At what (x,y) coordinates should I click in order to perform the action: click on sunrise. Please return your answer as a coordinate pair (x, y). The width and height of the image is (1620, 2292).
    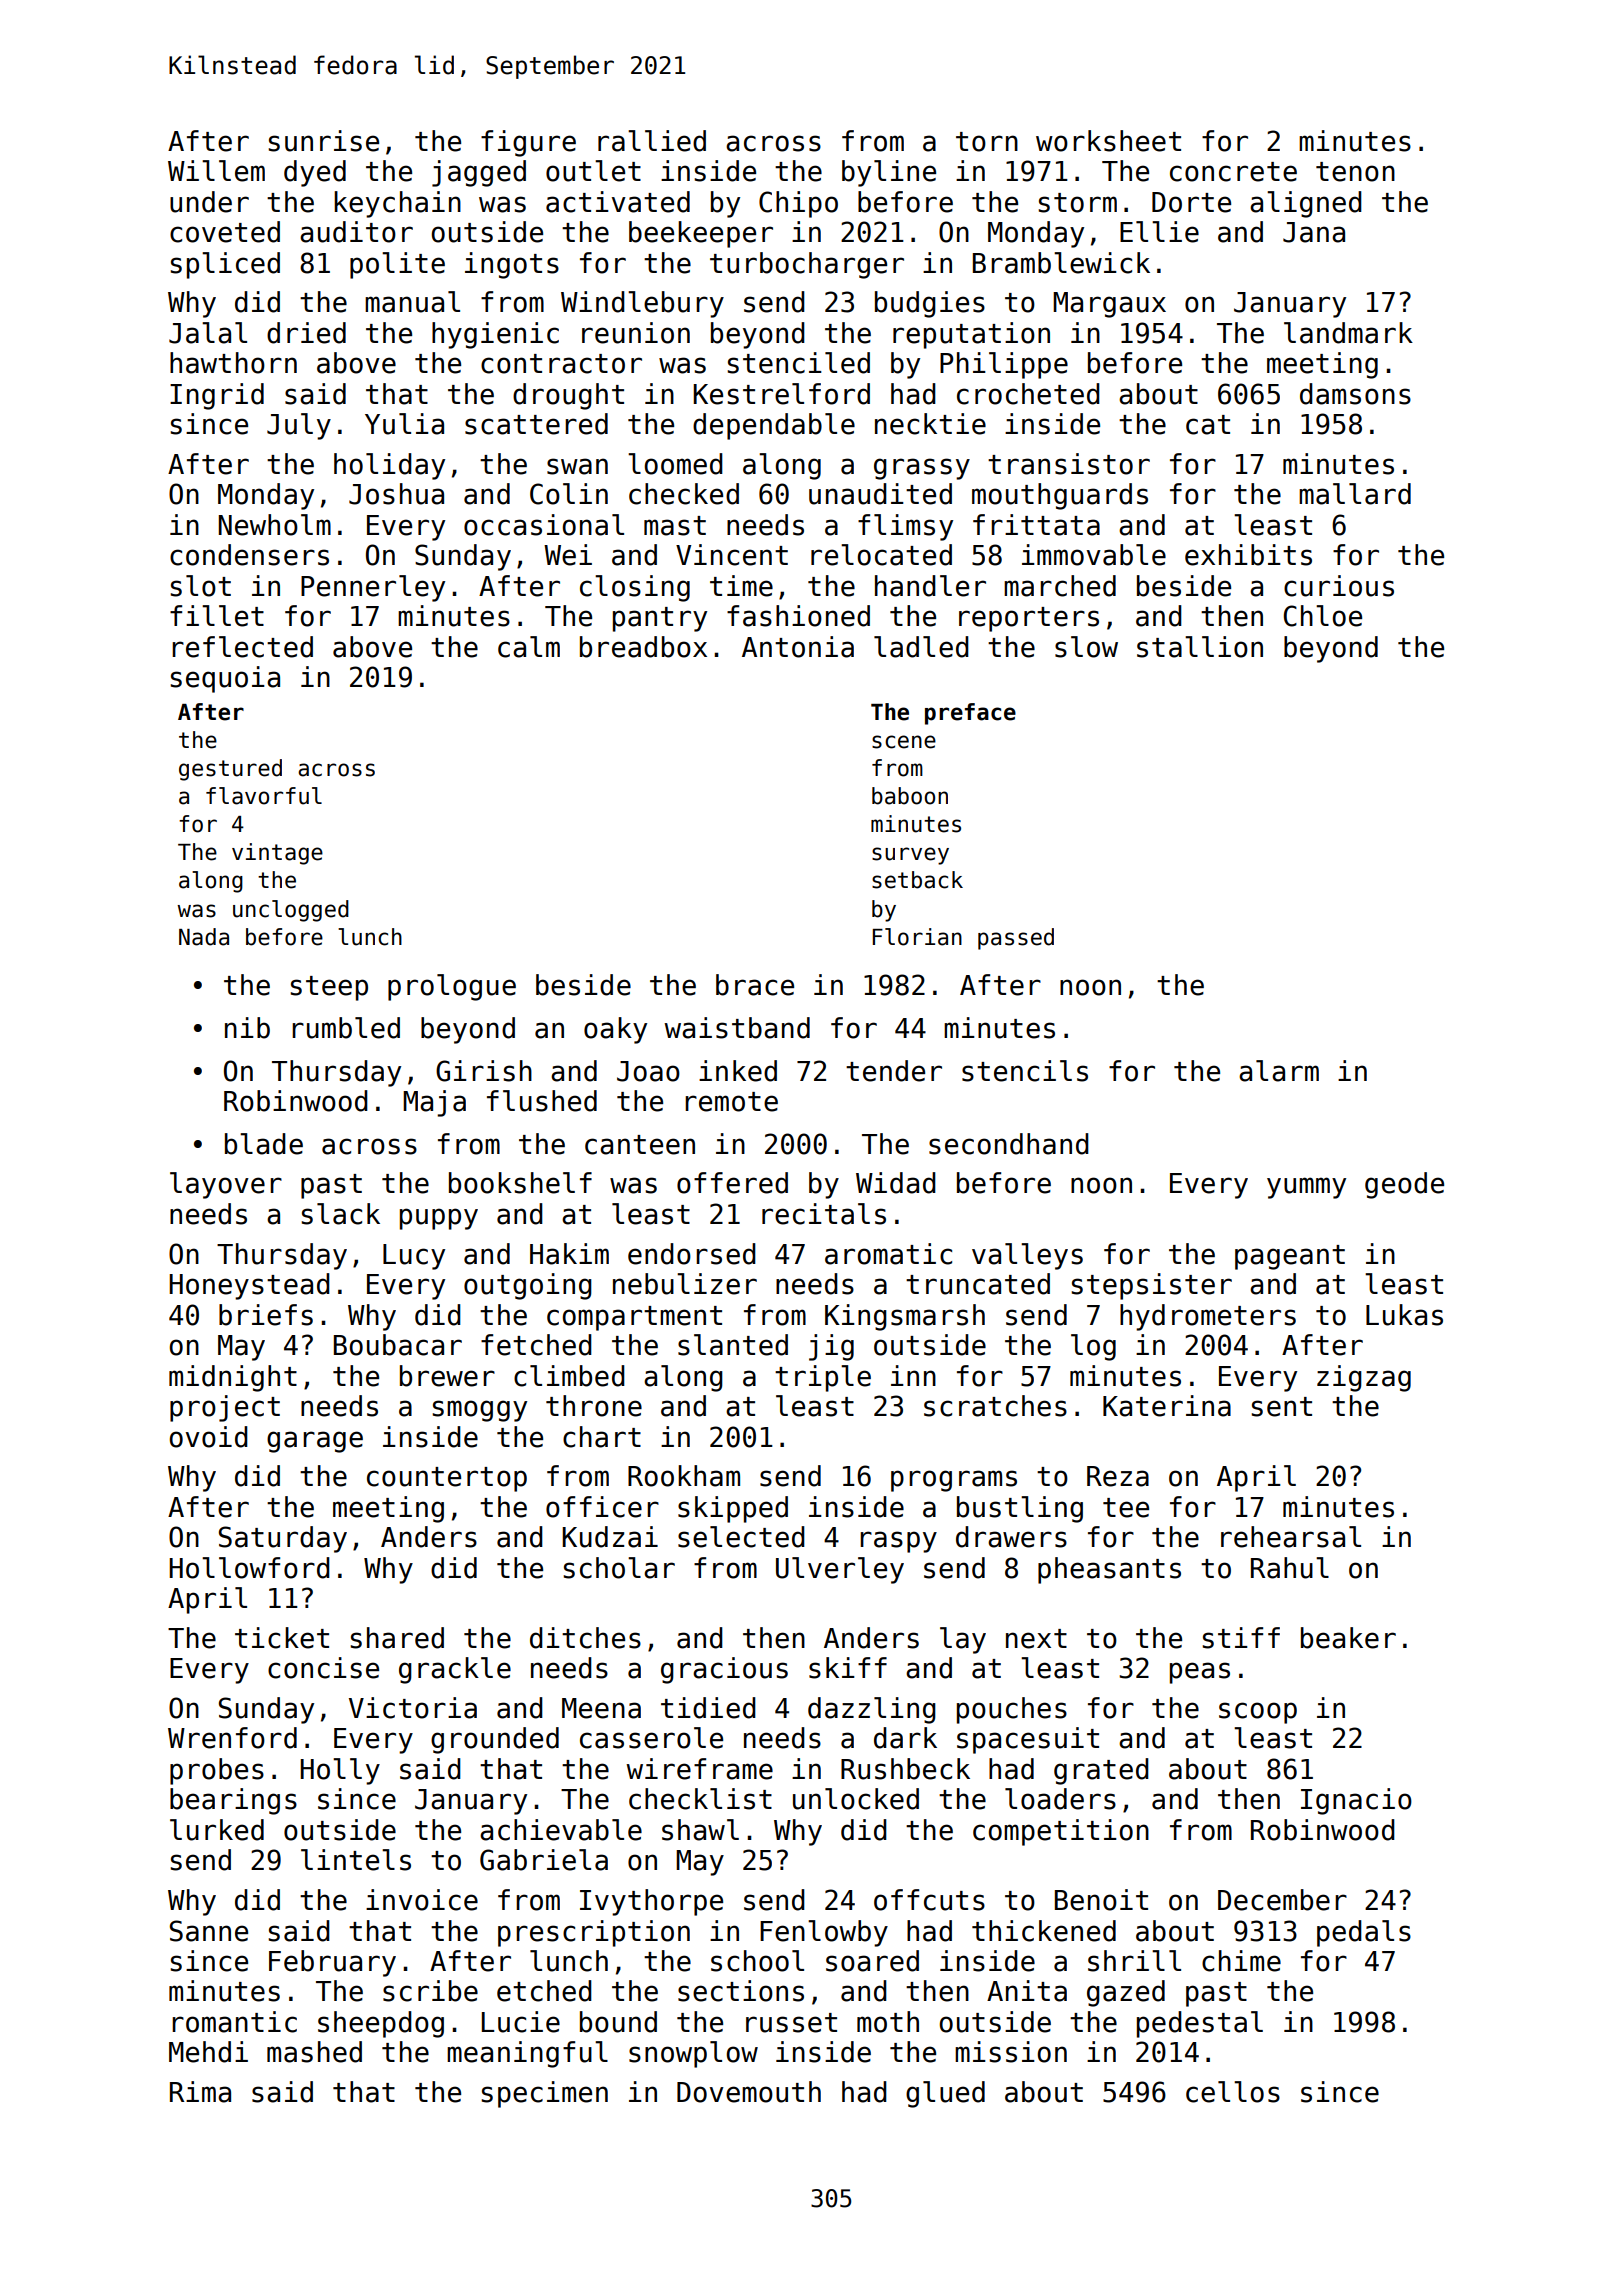
    Looking at the image, I should click on (323, 141).
